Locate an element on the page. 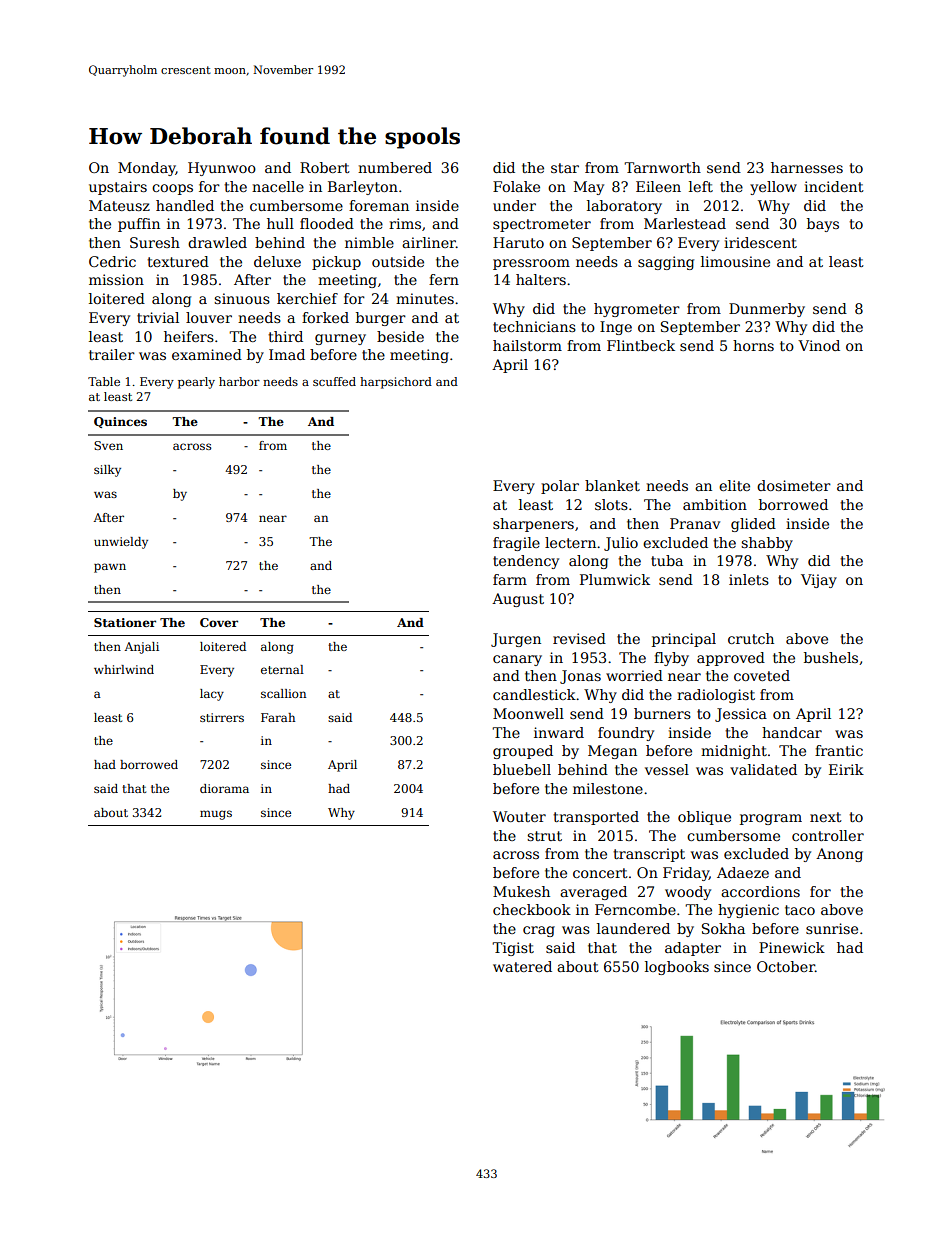 The height and width of the page is (1233, 952). Mateusz is located at coordinates (119, 205).
